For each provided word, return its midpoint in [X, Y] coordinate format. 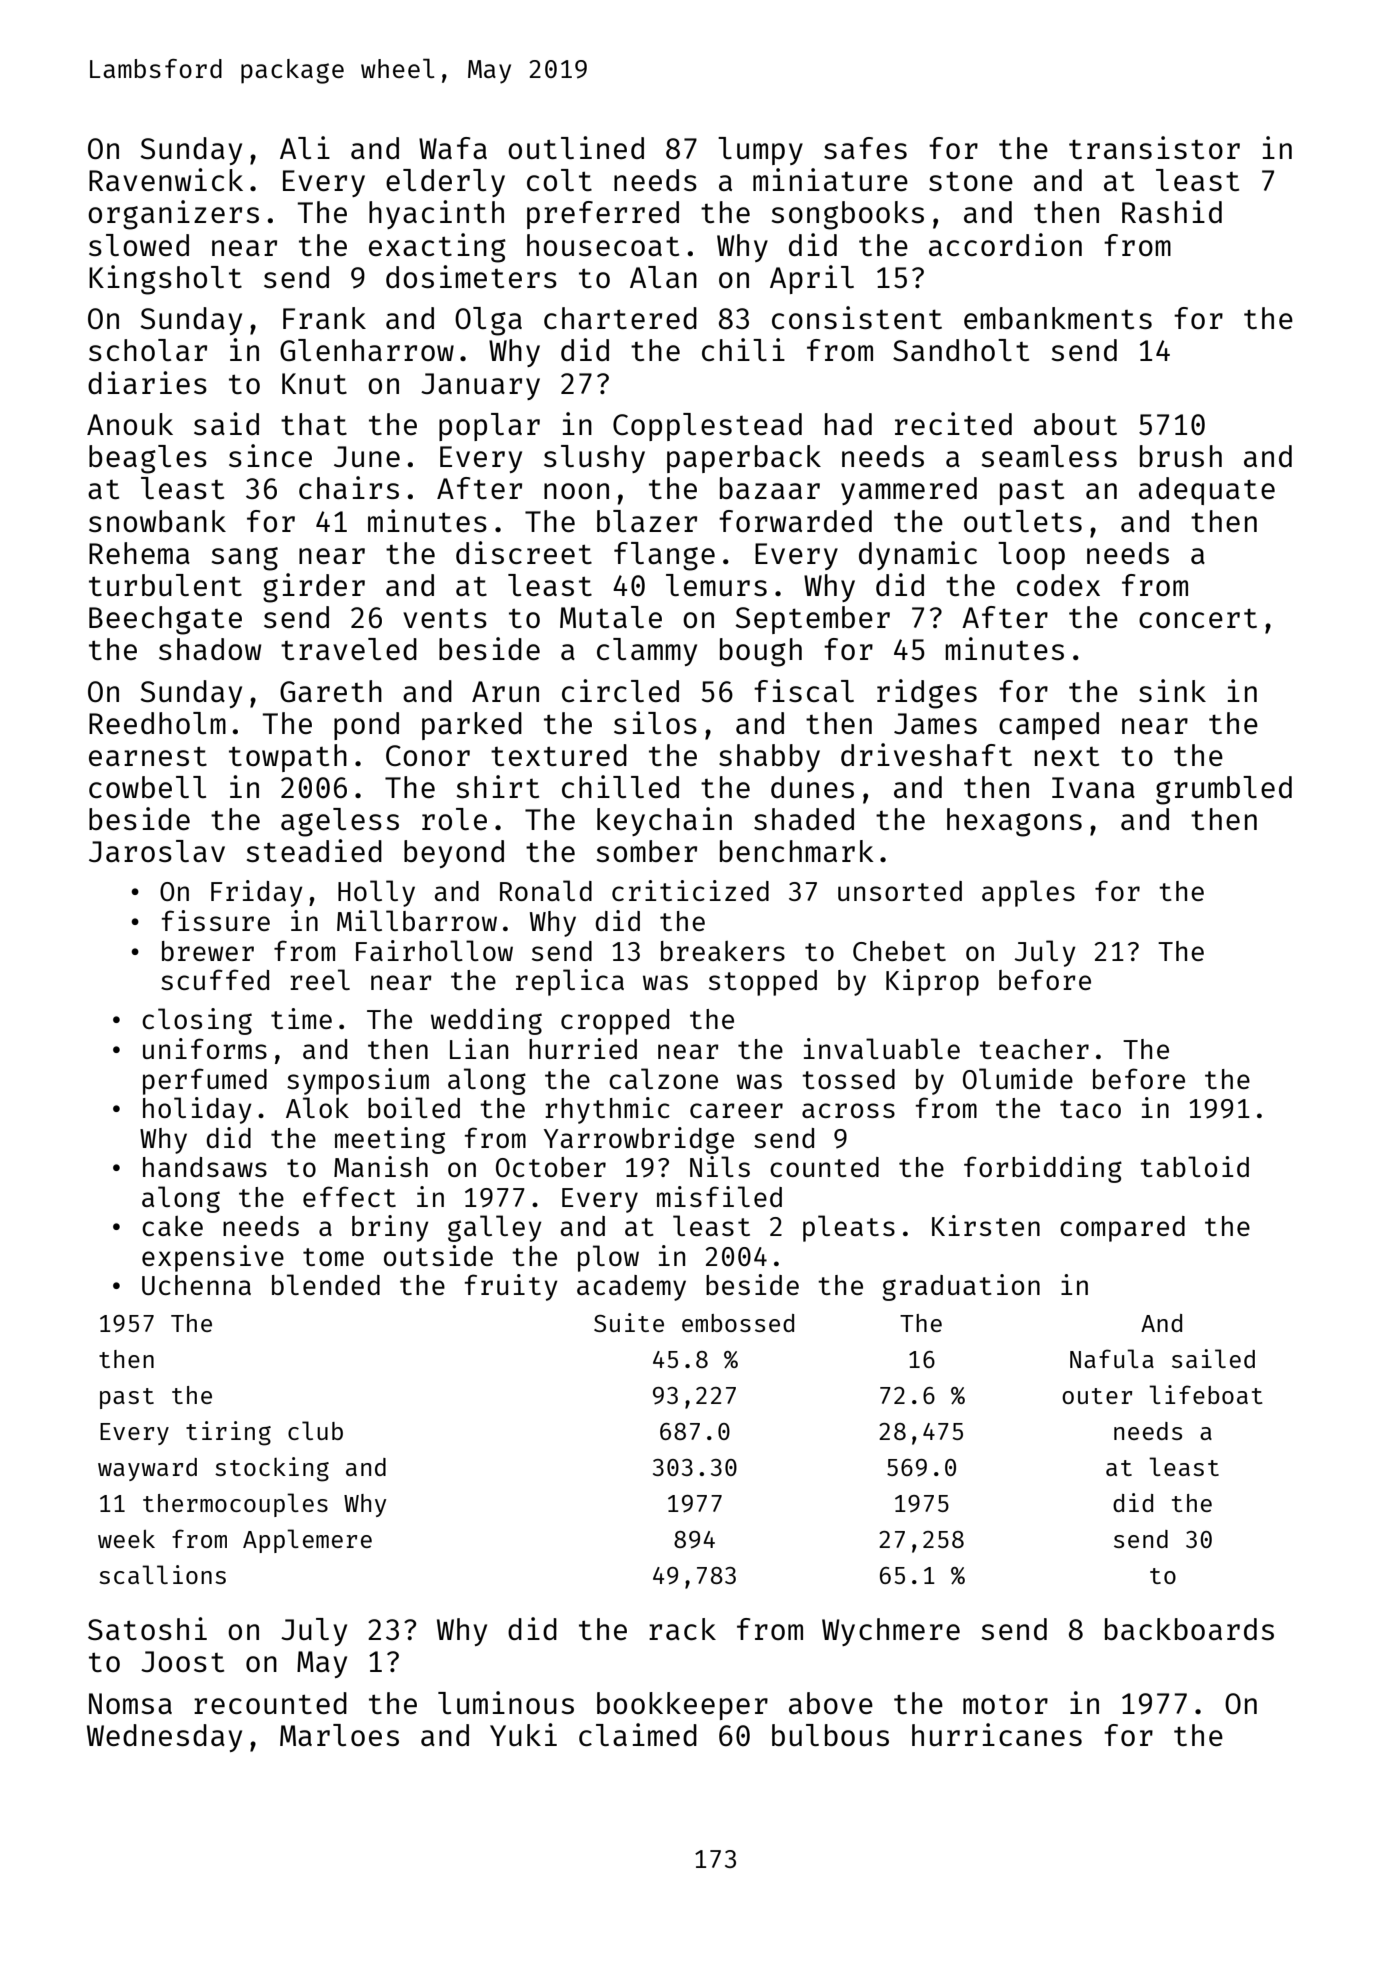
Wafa [453, 148]
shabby [769, 758]
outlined [576, 147]
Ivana [1093, 787]
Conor [428, 755]
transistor [1154, 147]
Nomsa [130, 1703]
